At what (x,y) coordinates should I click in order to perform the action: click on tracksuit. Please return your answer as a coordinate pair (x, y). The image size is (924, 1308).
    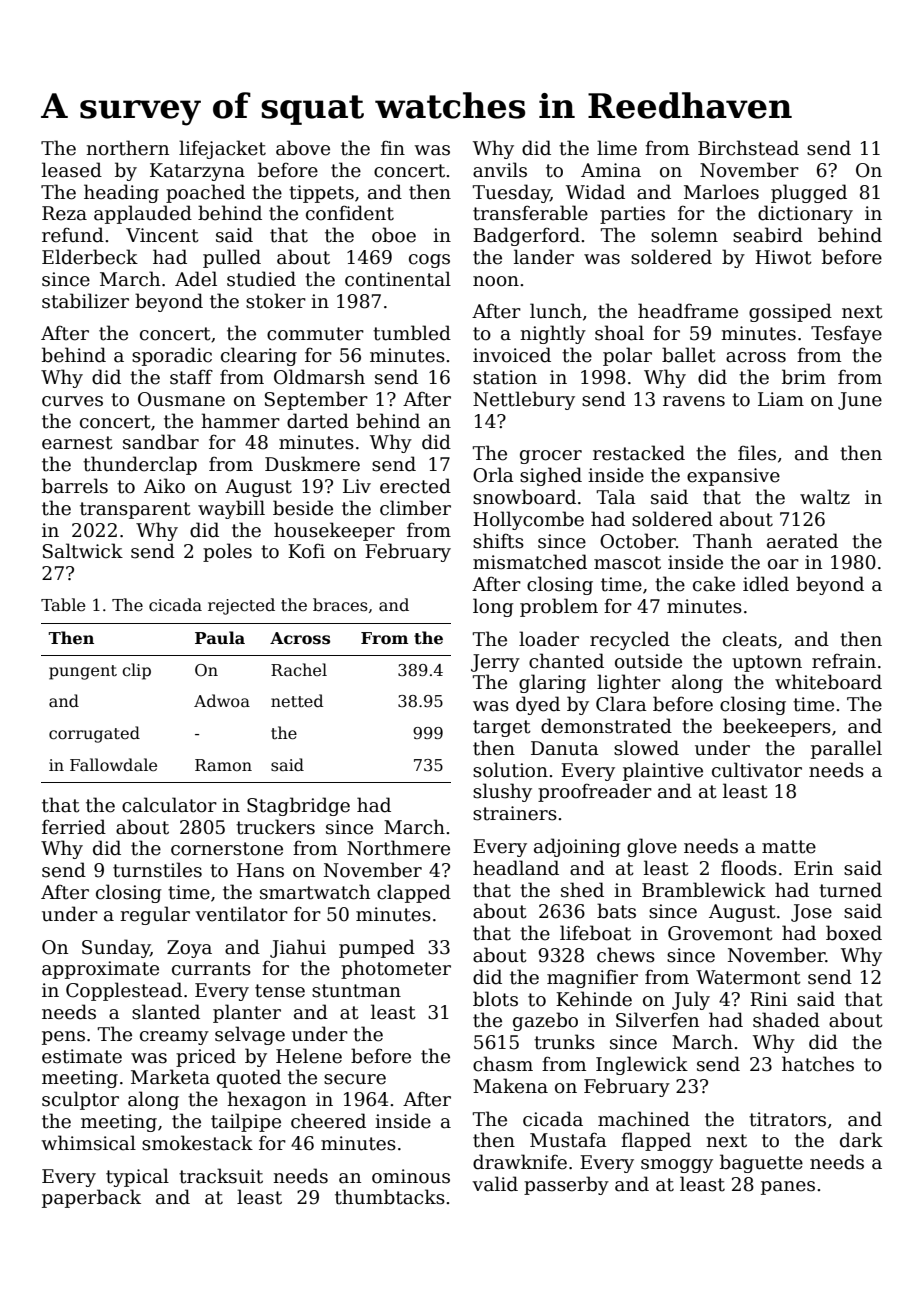
    Looking at the image, I should click on (221, 1176).
